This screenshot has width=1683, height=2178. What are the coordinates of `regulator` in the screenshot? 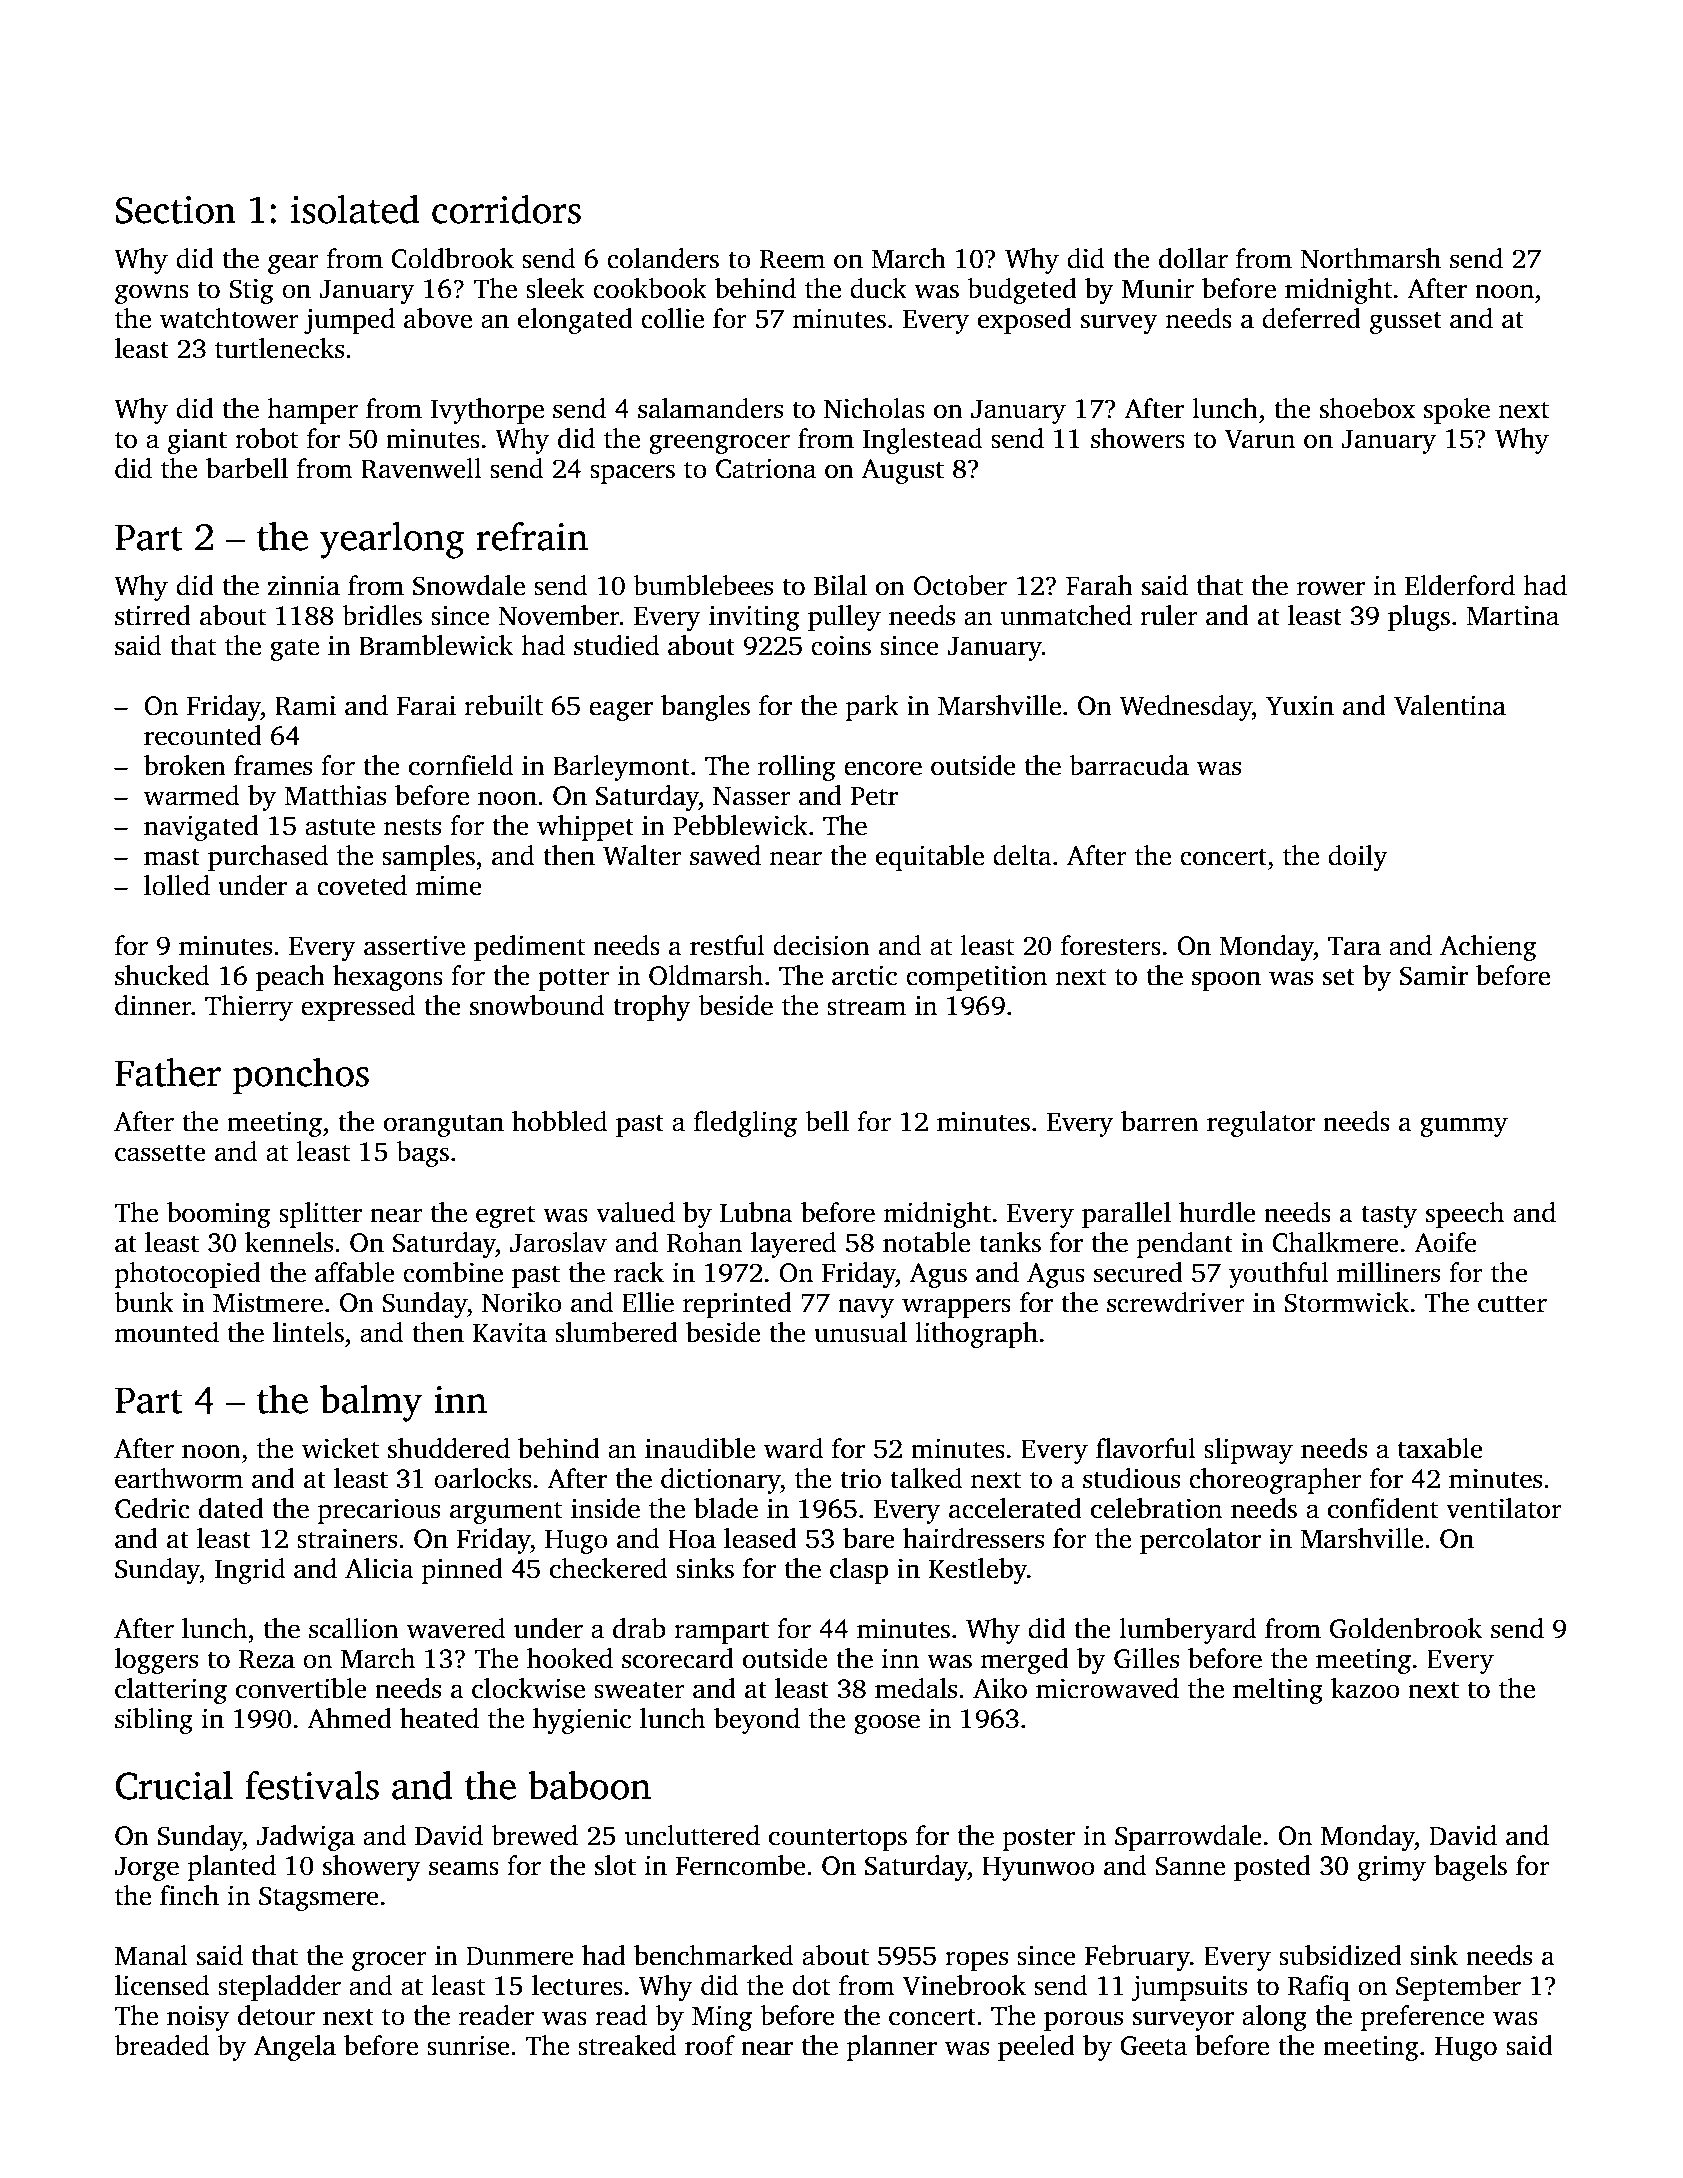 It's located at (1261, 1124).
